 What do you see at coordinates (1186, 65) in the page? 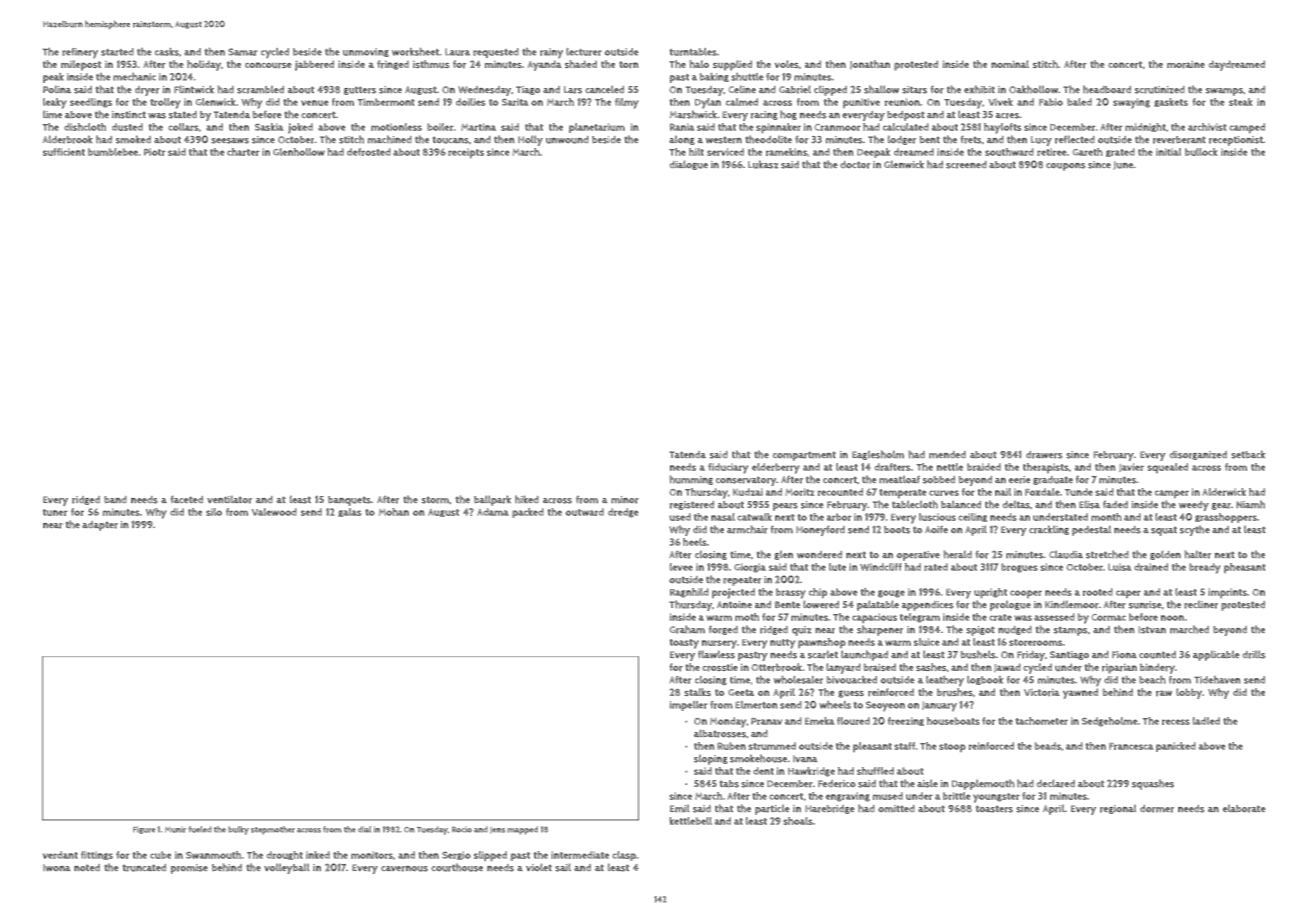
I see `moraine` at bounding box center [1186, 65].
